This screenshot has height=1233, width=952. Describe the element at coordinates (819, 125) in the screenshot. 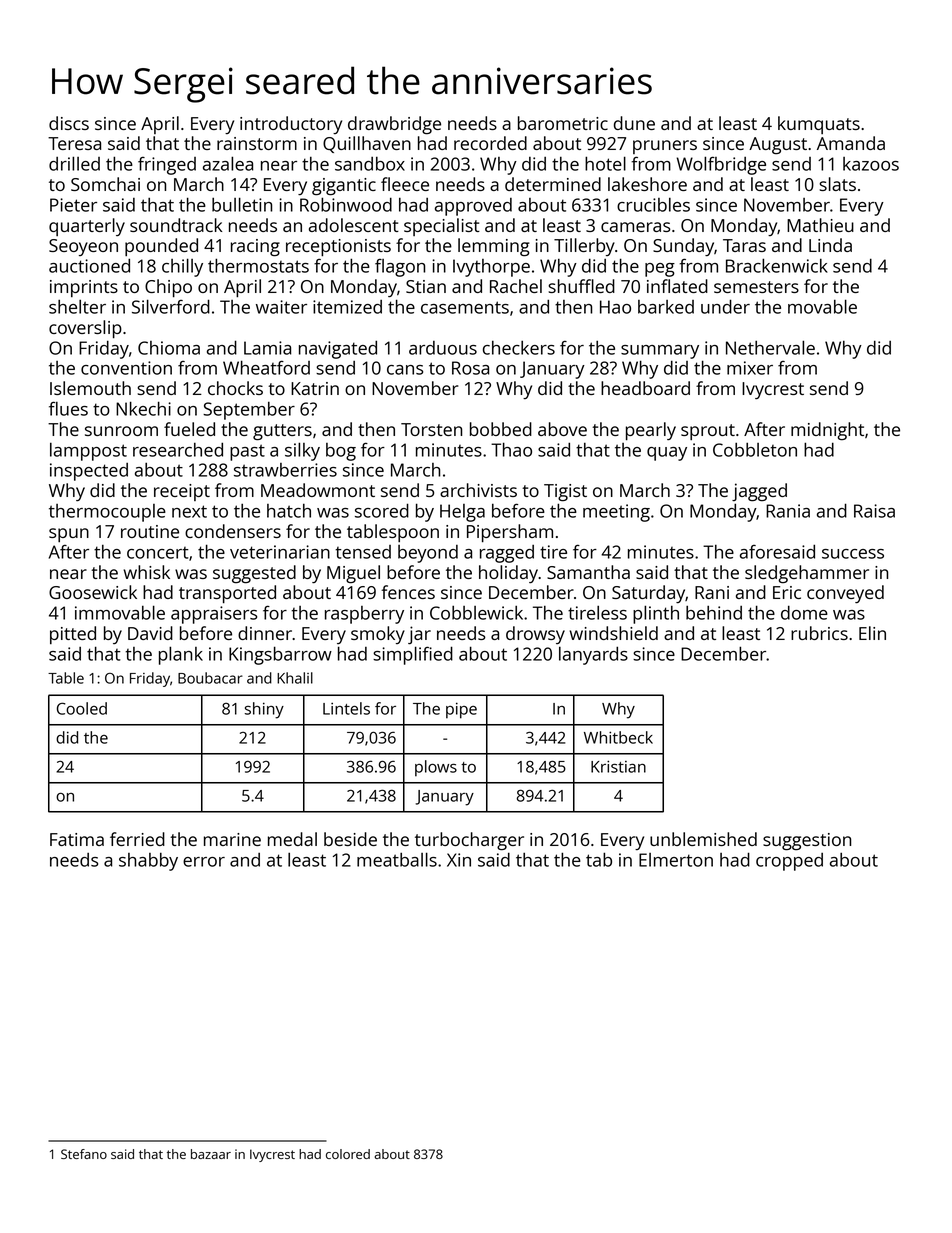

I see `kumquats` at that location.
